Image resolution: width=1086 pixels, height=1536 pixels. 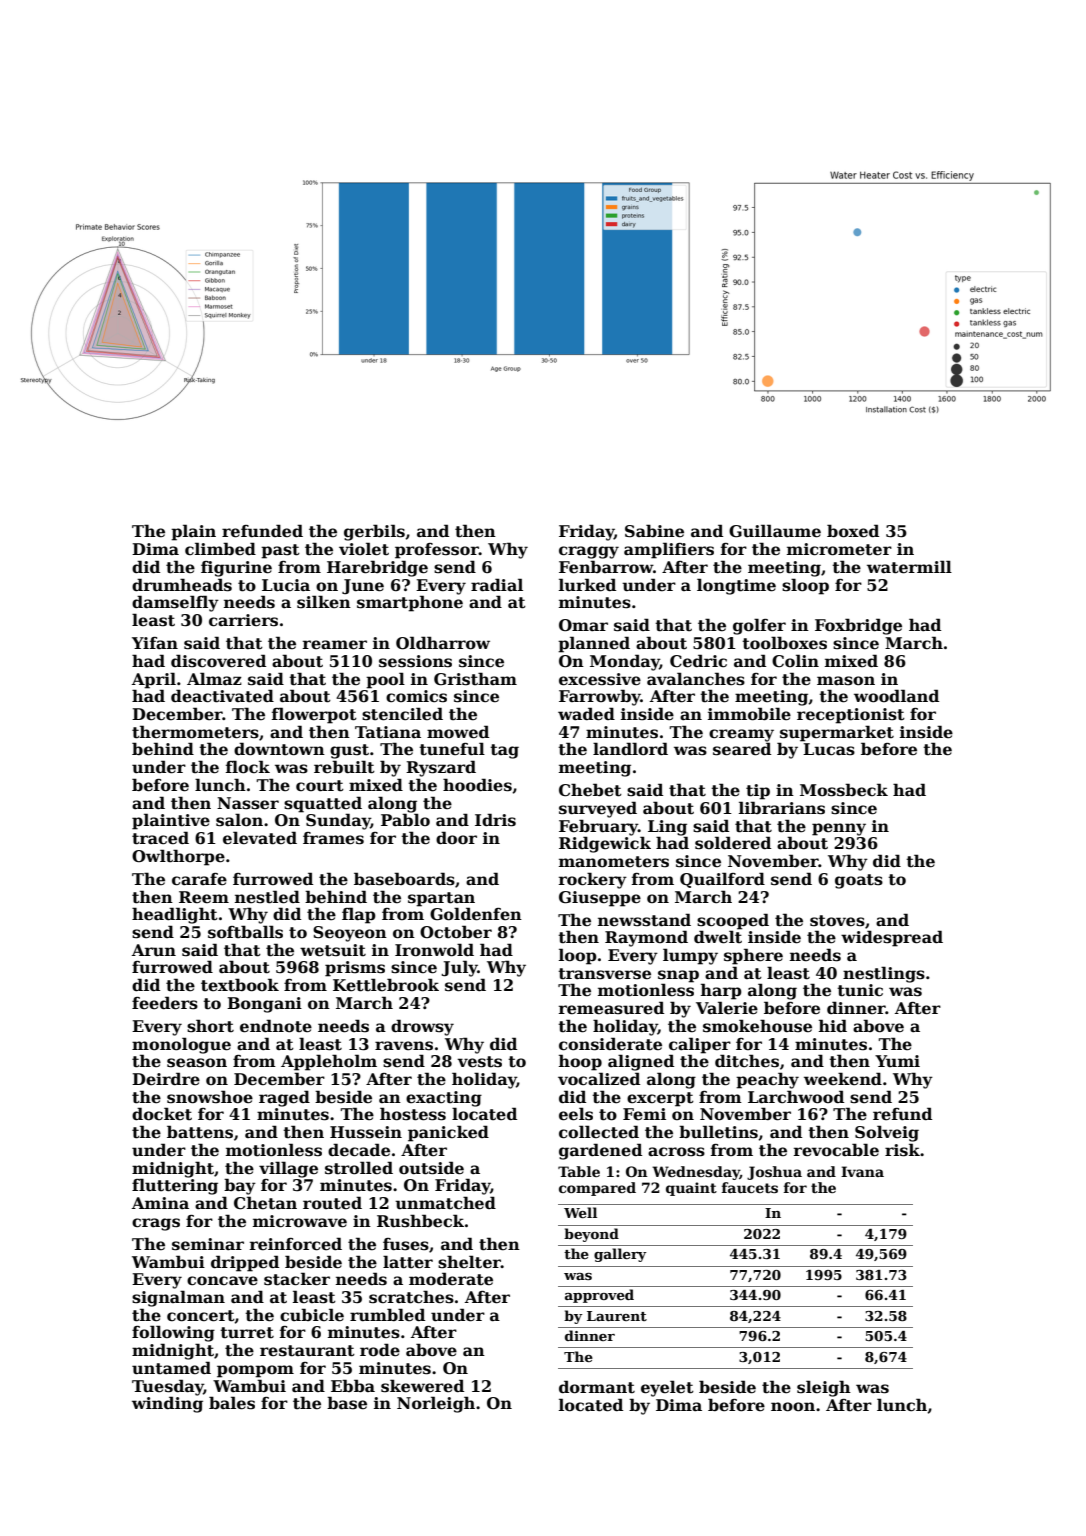 I want to click on landlord, so click(x=630, y=749).
